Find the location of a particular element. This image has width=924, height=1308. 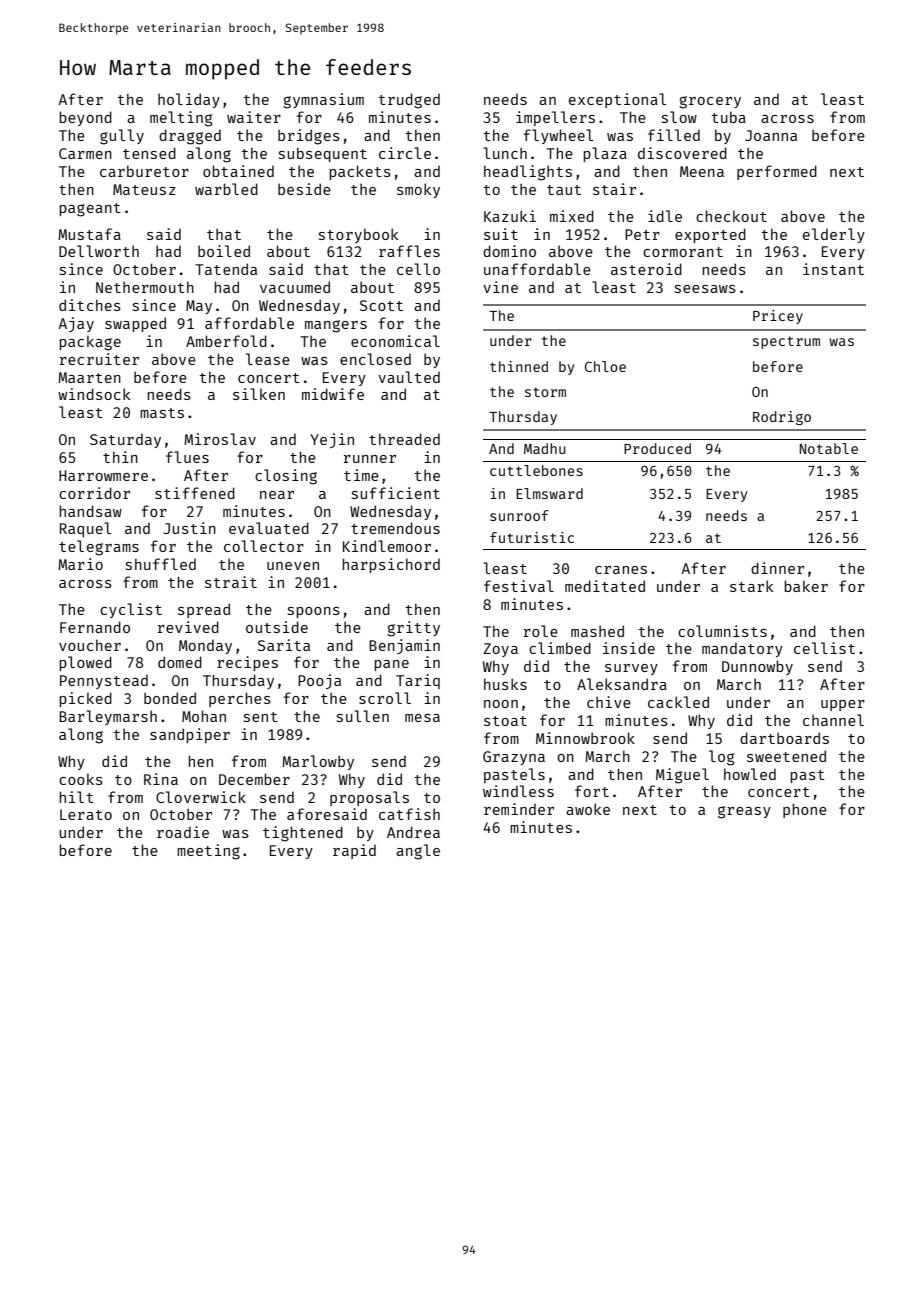

meeting is located at coordinates (208, 852).
